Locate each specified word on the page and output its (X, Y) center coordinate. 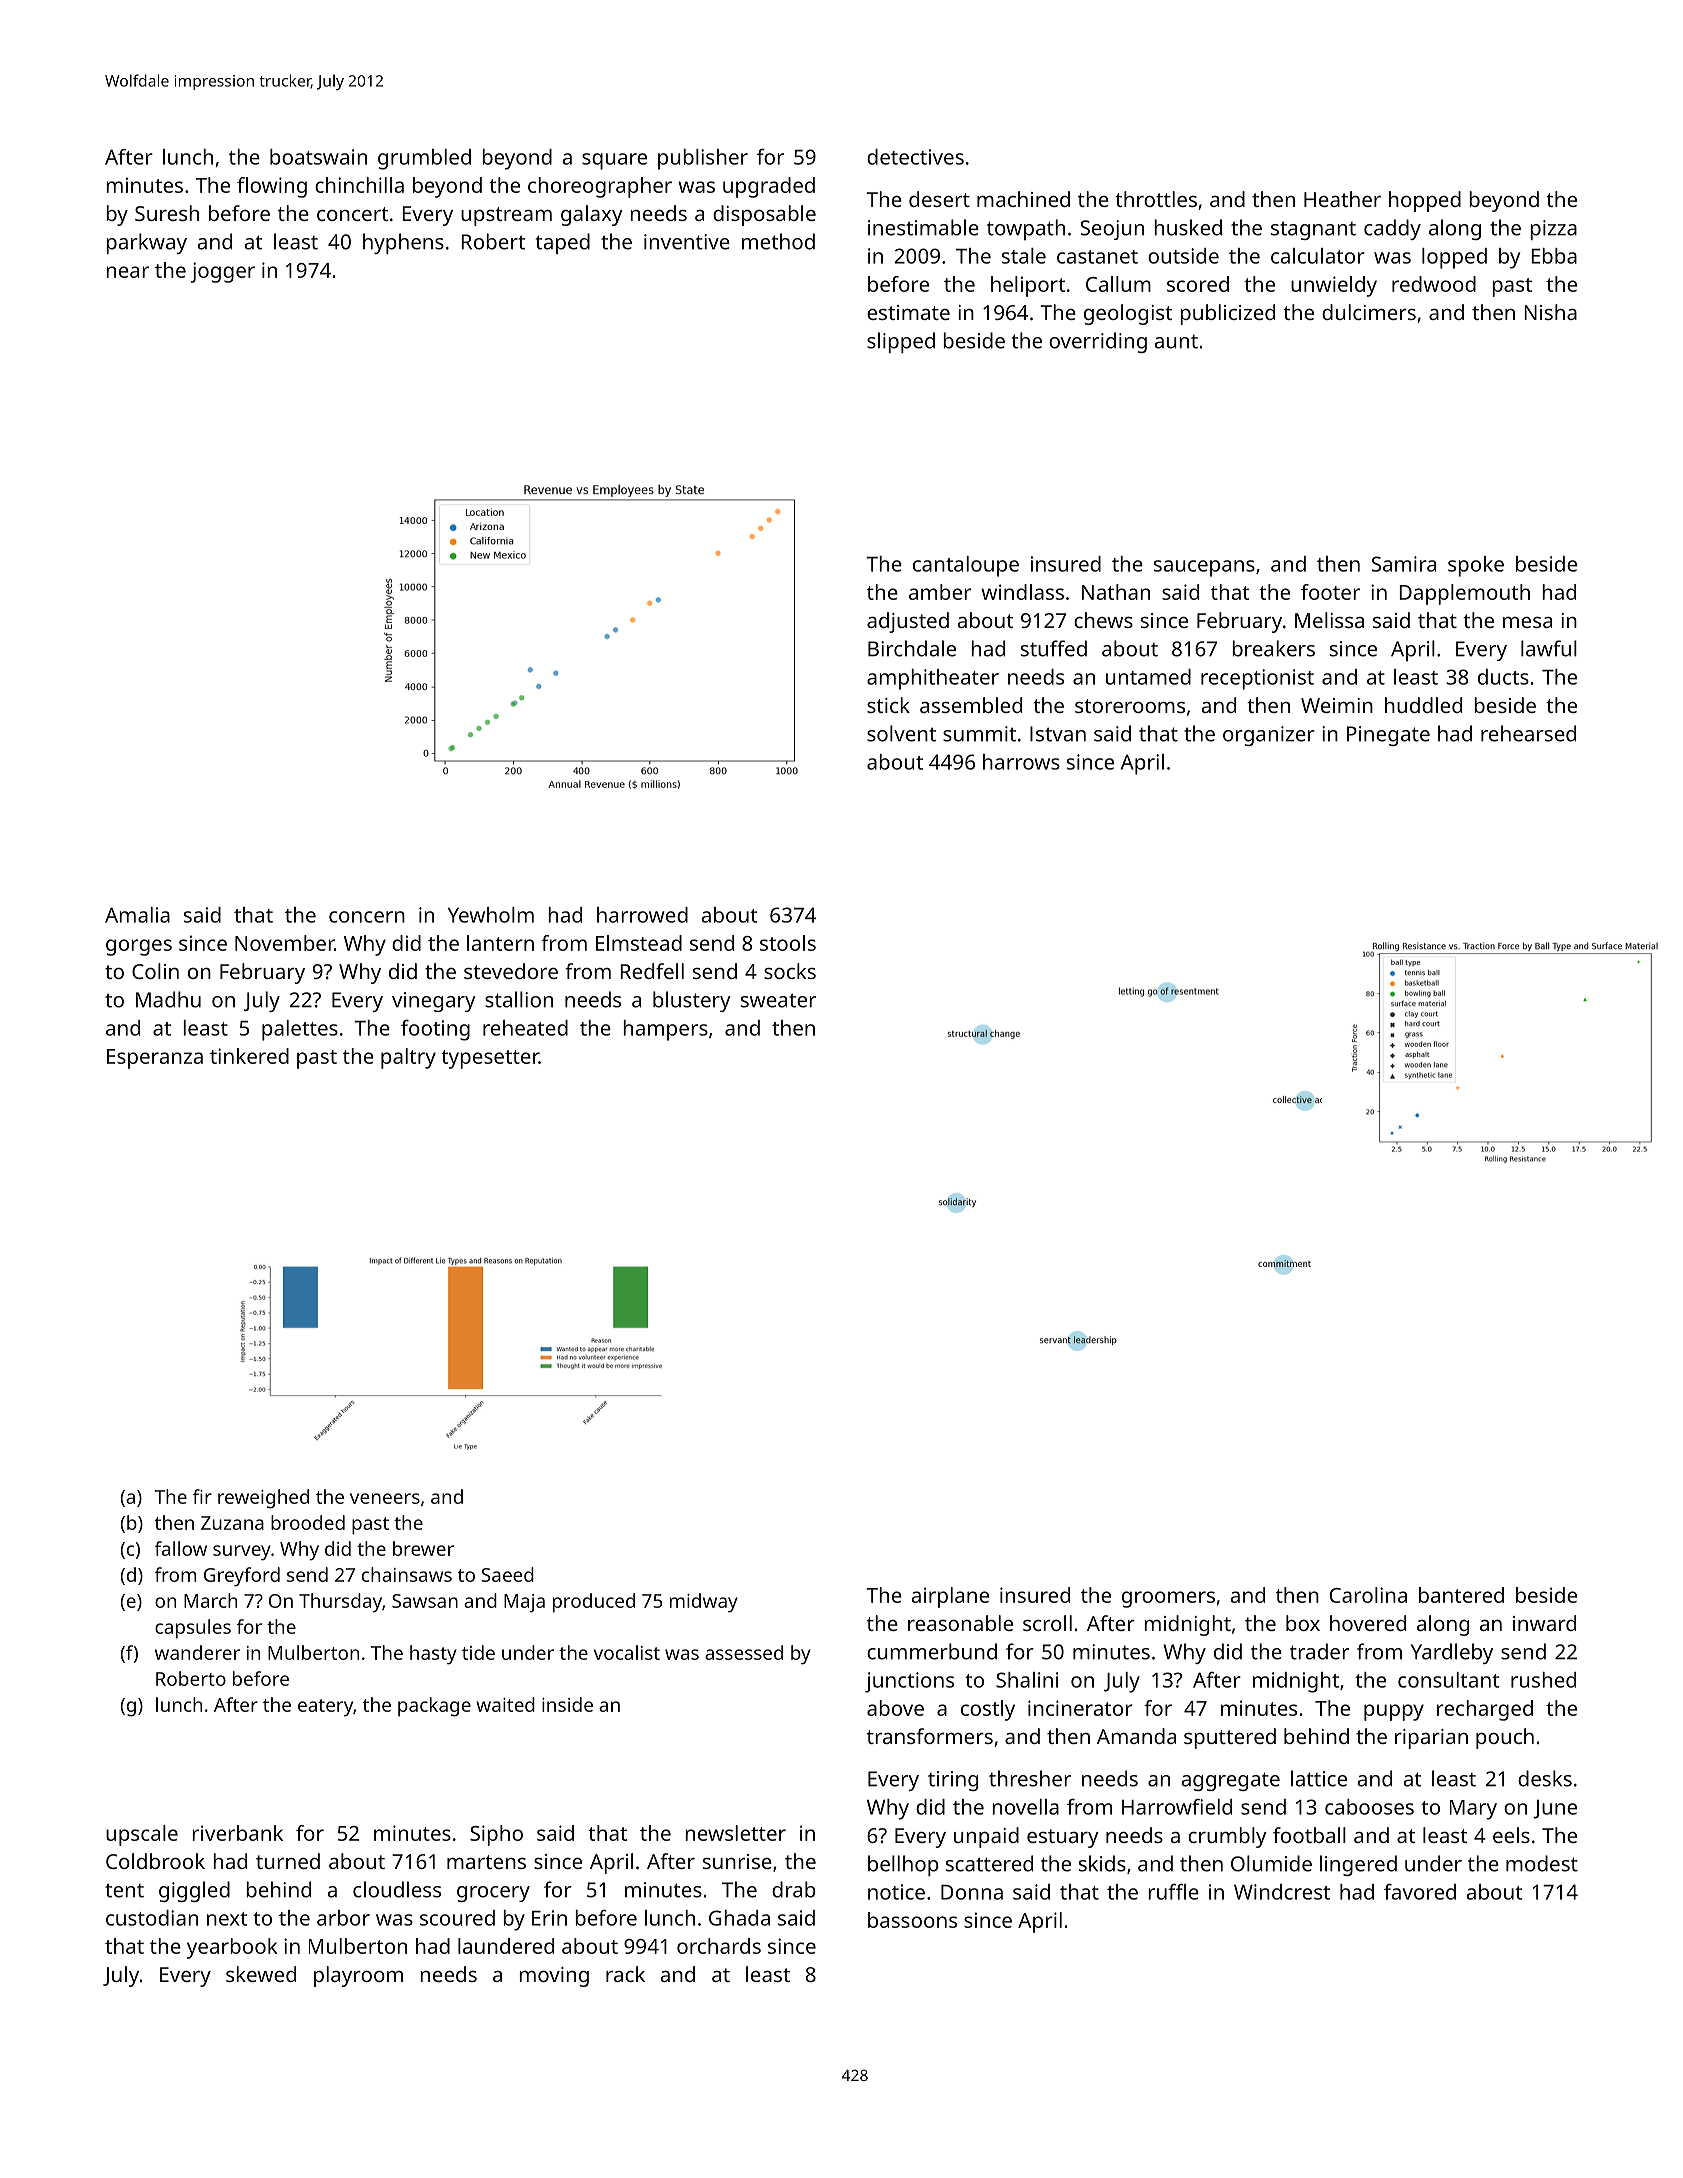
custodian (152, 1918)
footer (1330, 592)
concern (367, 917)
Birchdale (912, 648)
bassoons (912, 1920)
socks (790, 971)
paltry (408, 1058)
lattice (1319, 1778)
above (895, 1708)
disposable (764, 215)
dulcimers (1369, 312)
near (127, 272)
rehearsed (1528, 733)
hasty (433, 1655)
